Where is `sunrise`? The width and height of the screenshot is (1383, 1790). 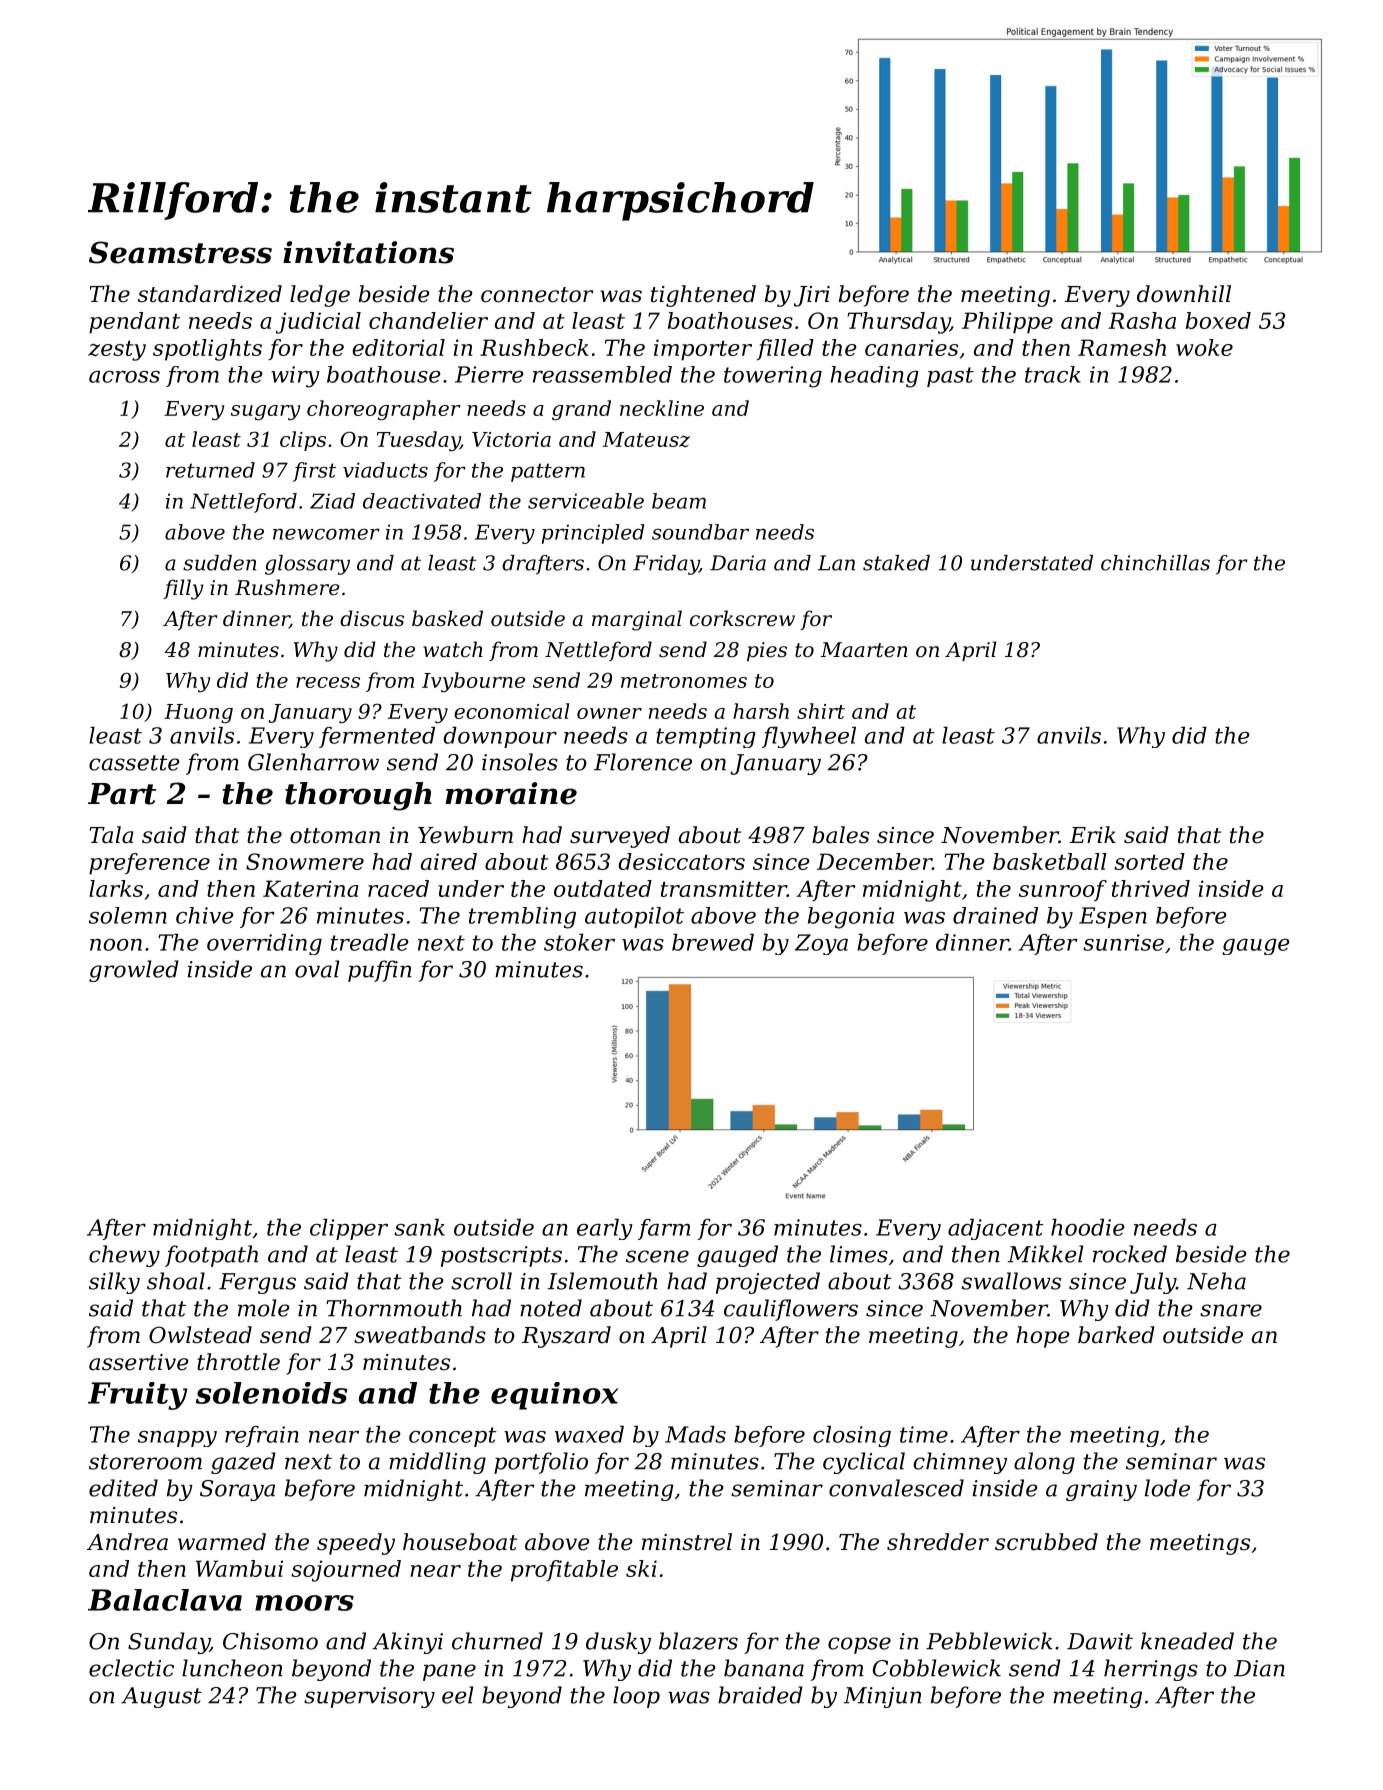 sunrise is located at coordinates (1123, 942).
